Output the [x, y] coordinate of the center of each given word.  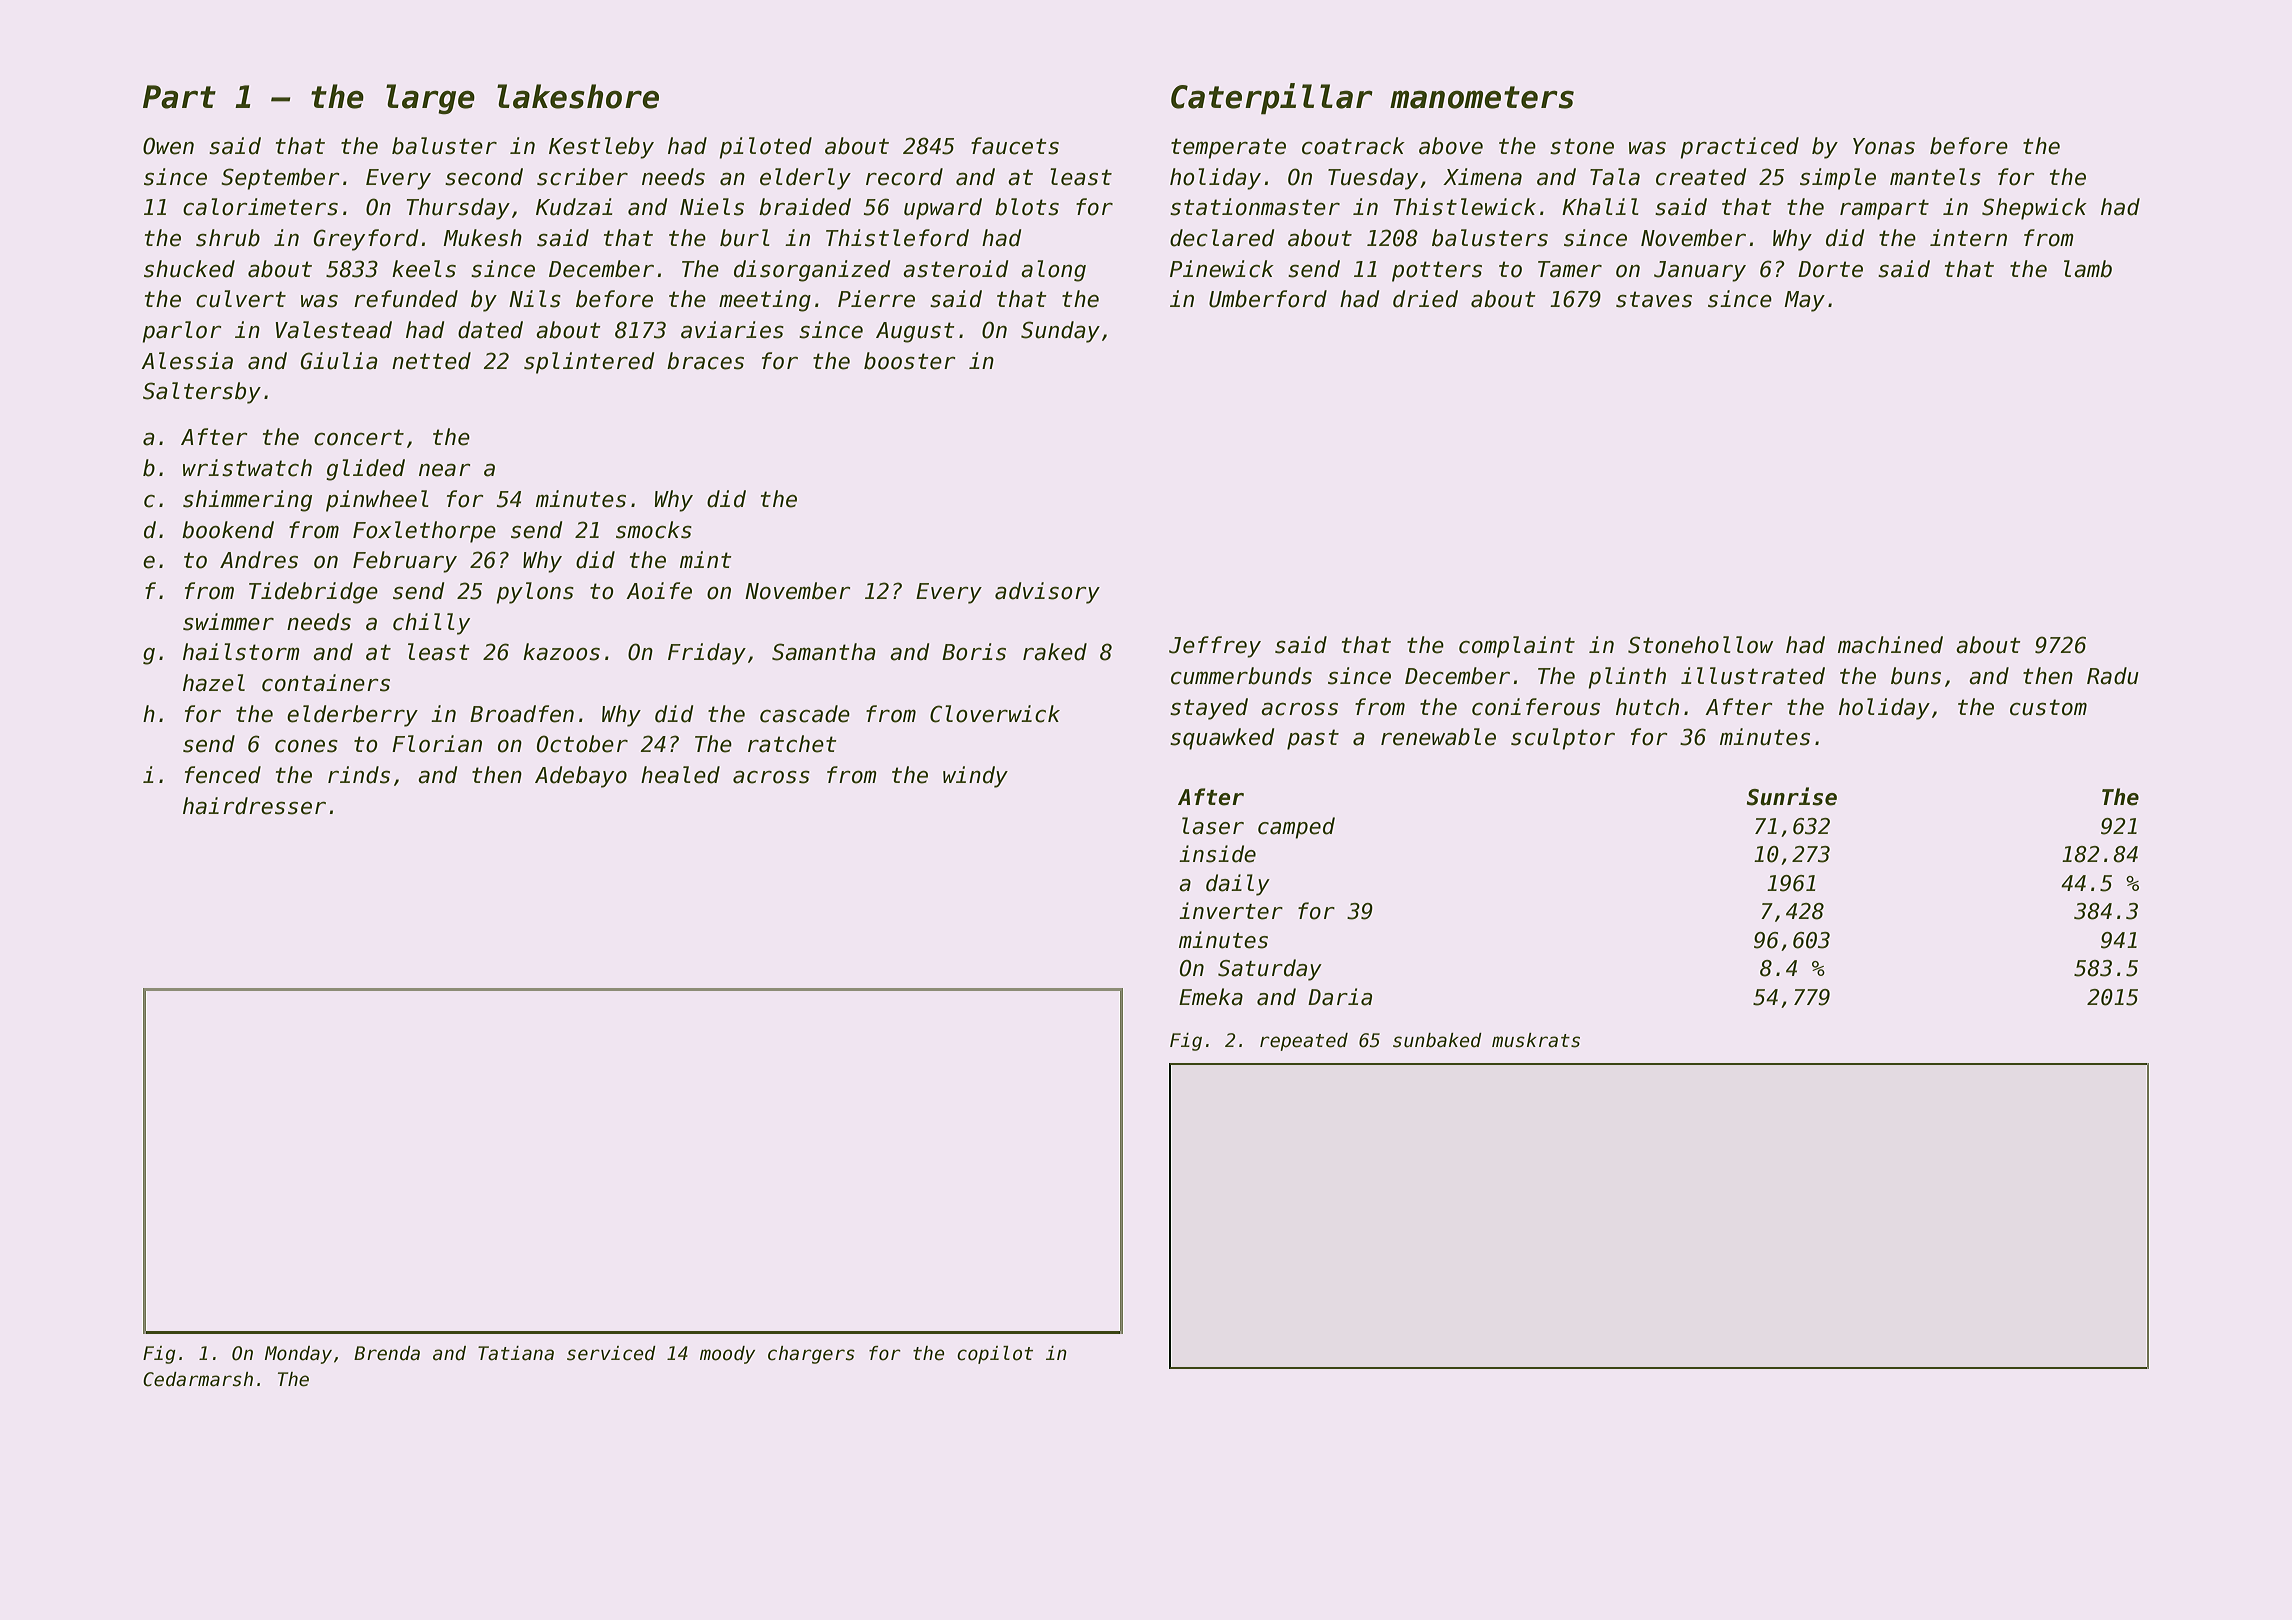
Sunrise [1792, 796]
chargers [811, 1355]
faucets [1015, 146]
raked [1055, 652]
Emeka [1211, 997]
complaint [1517, 647]
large [430, 99]
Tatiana [516, 1353]
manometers [1482, 97]
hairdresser [254, 806]
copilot [995, 1355]
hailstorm [241, 652]
